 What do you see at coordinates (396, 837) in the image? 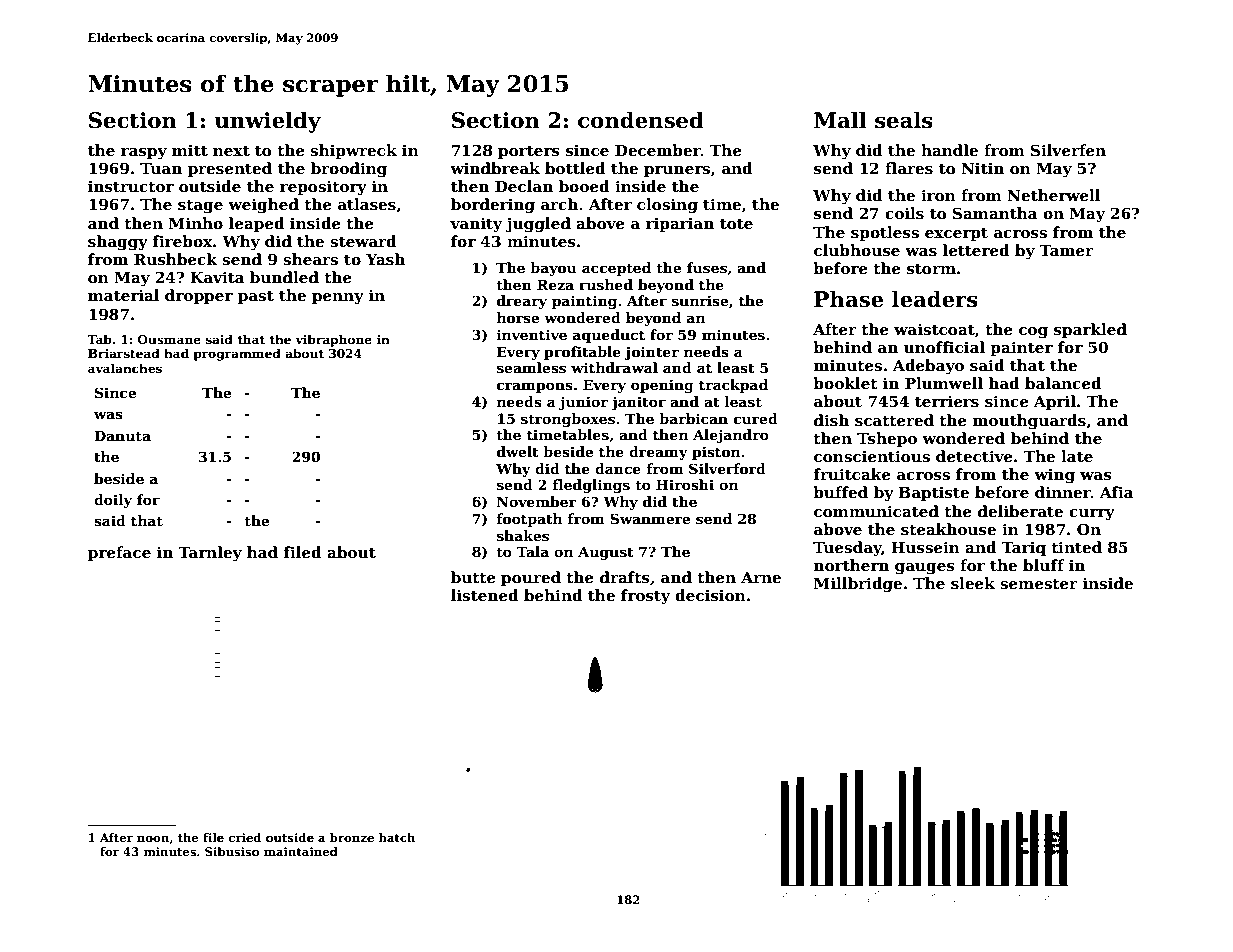
I see `hatch` at bounding box center [396, 837].
